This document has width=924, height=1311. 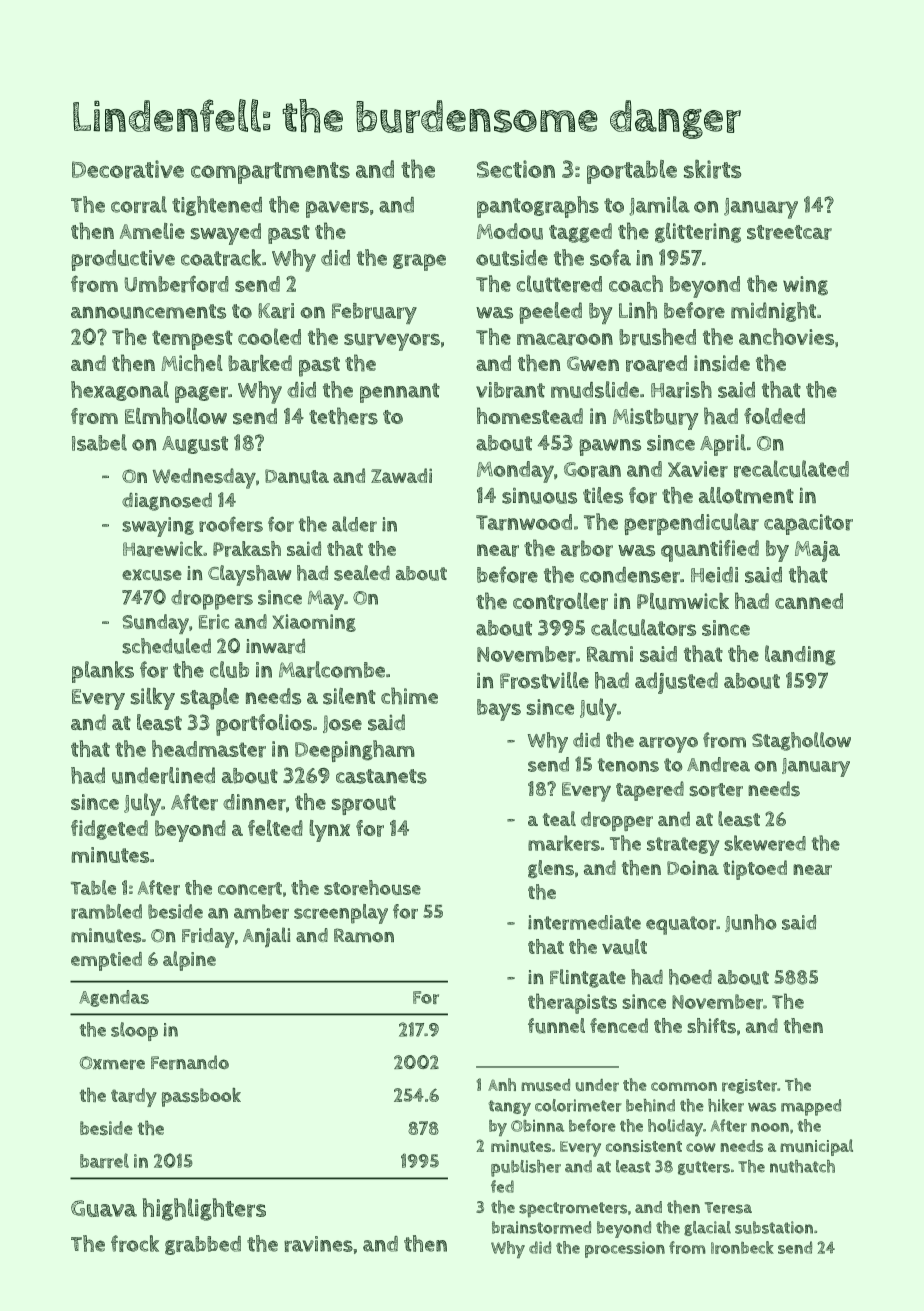 I want to click on fidgeted, so click(x=109, y=830).
